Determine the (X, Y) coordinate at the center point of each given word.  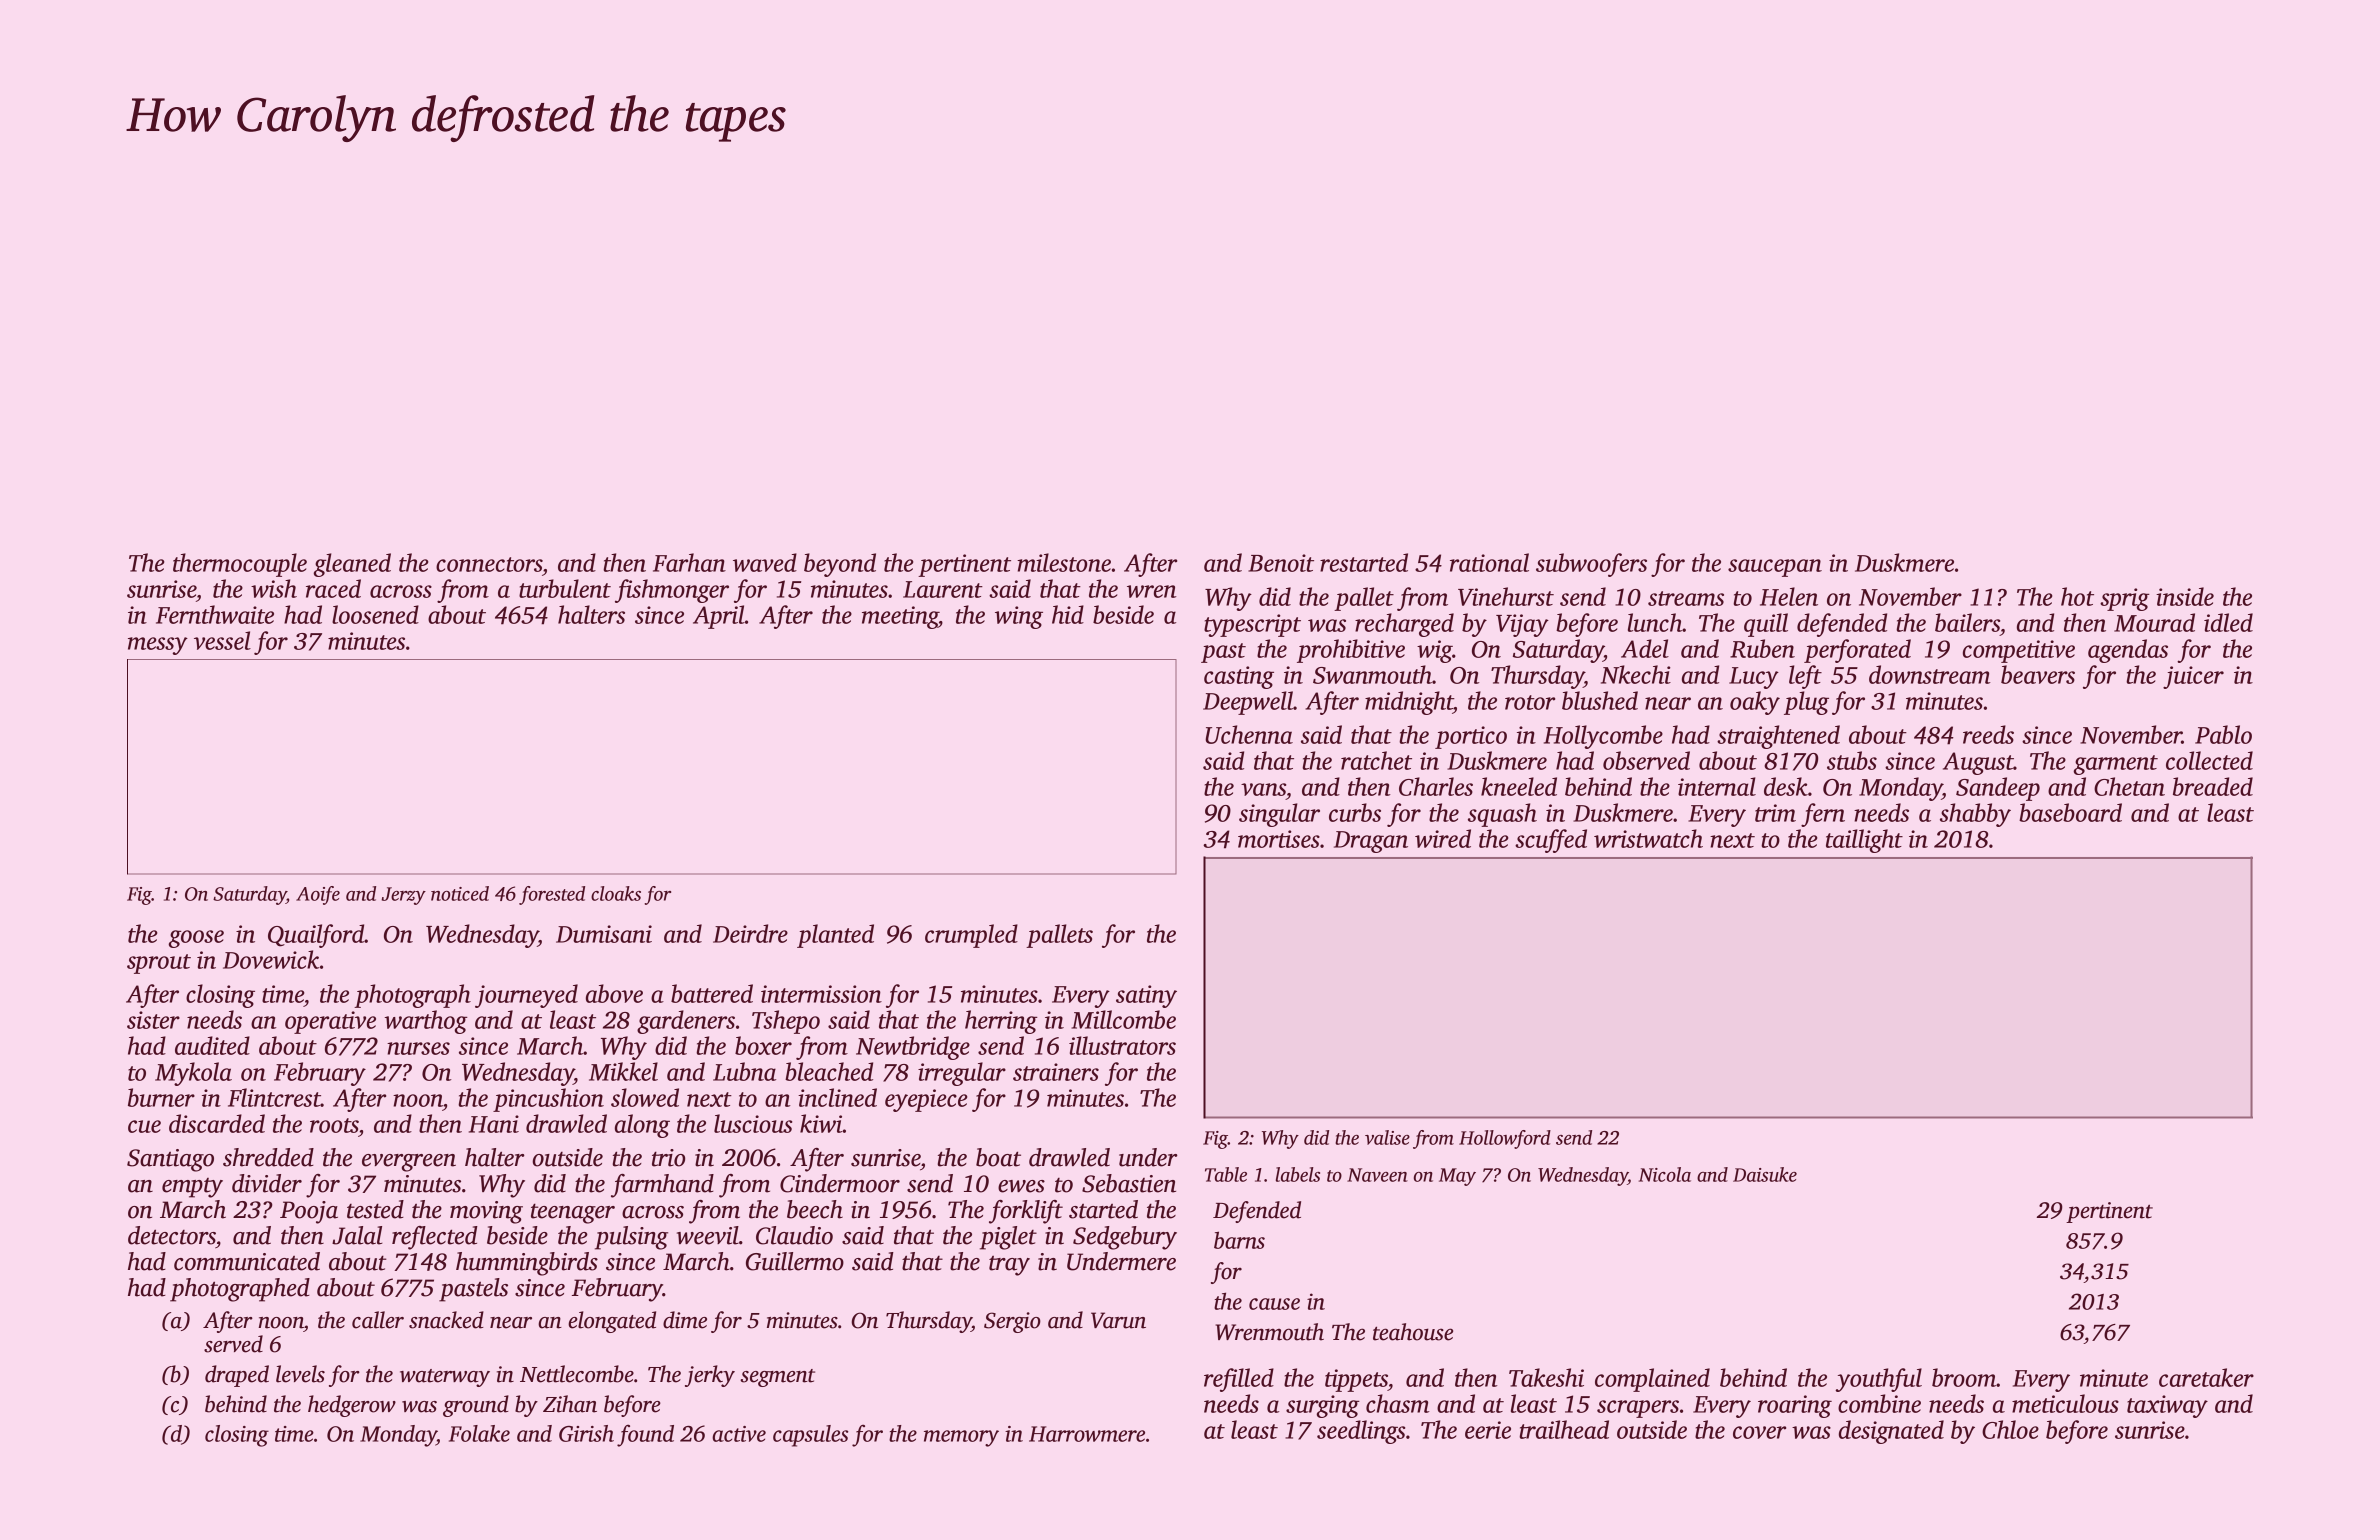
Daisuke (1765, 1174)
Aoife (318, 895)
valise (1387, 1137)
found (645, 1435)
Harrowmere (1087, 1434)
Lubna (744, 1071)
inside (2185, 596)
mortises (1279, 839)
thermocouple (240, 565)
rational (1489, 562)
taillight (1864, 841)
